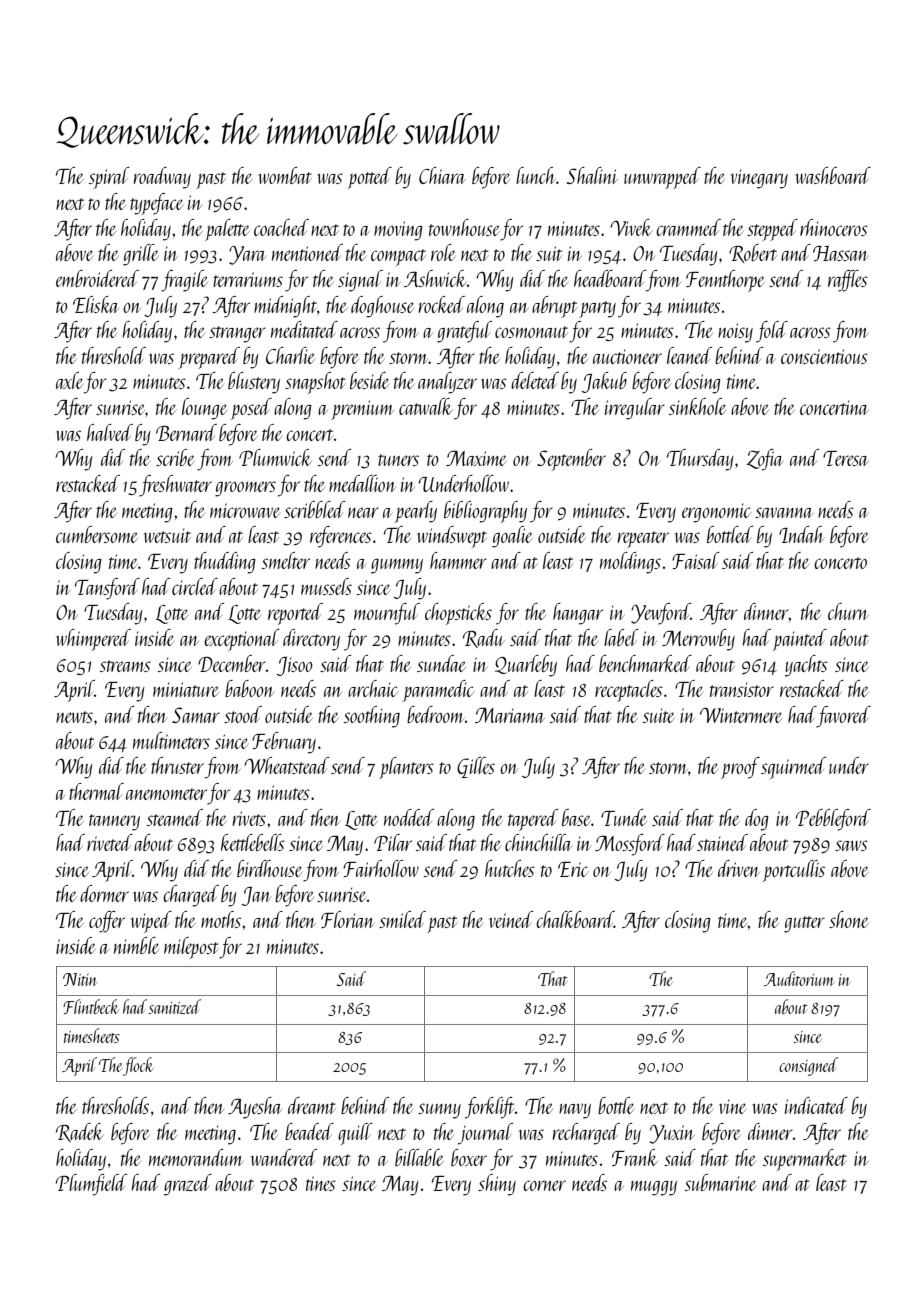 The height and width of the page is (1308, 924). I want to click on embroidered, so click(97, 278).
